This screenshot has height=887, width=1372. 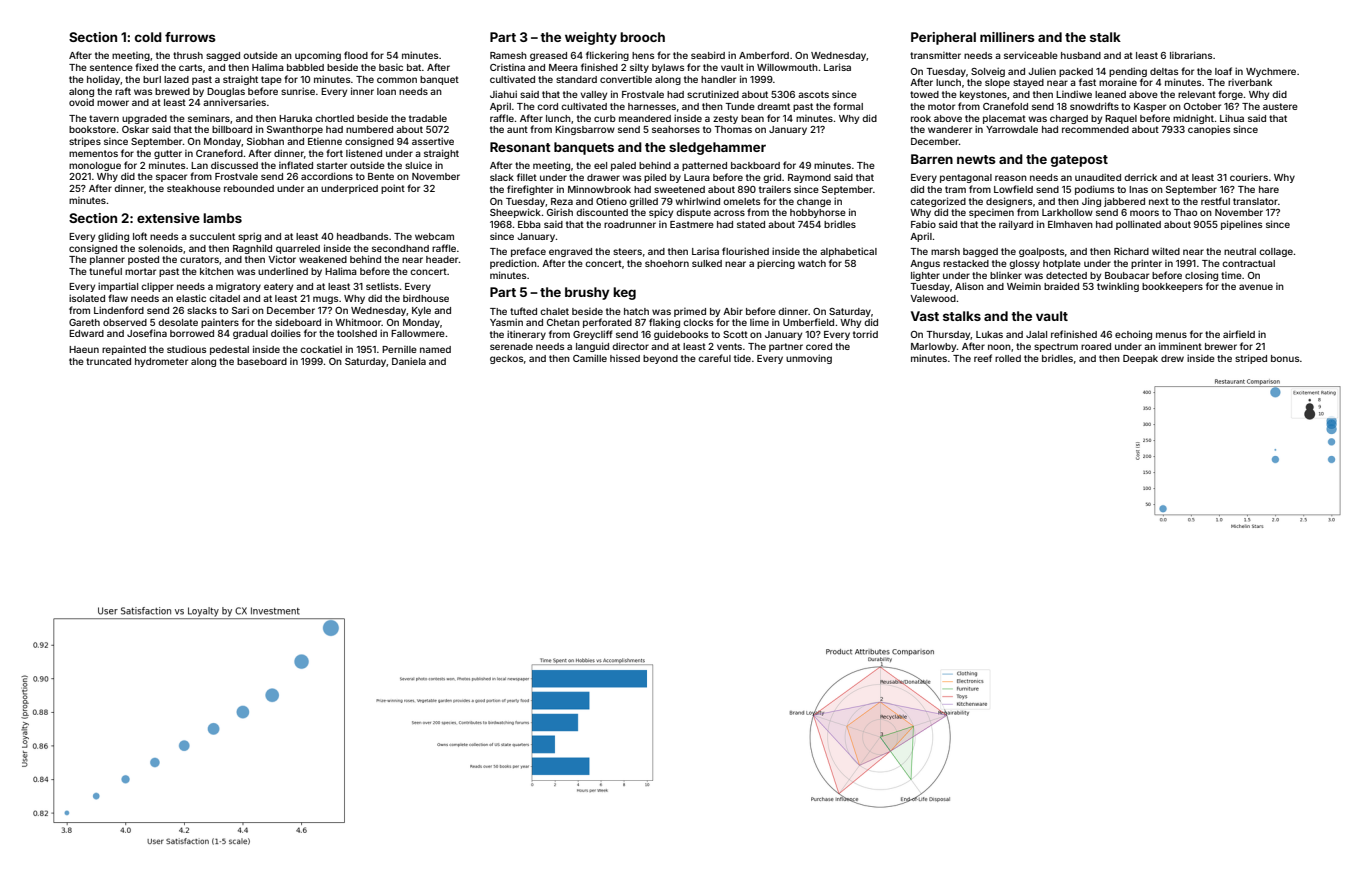 What do you see at coordinates (943, 38) in the screenshot?
I see `Peripheral` at bounding box center [943, 38].
